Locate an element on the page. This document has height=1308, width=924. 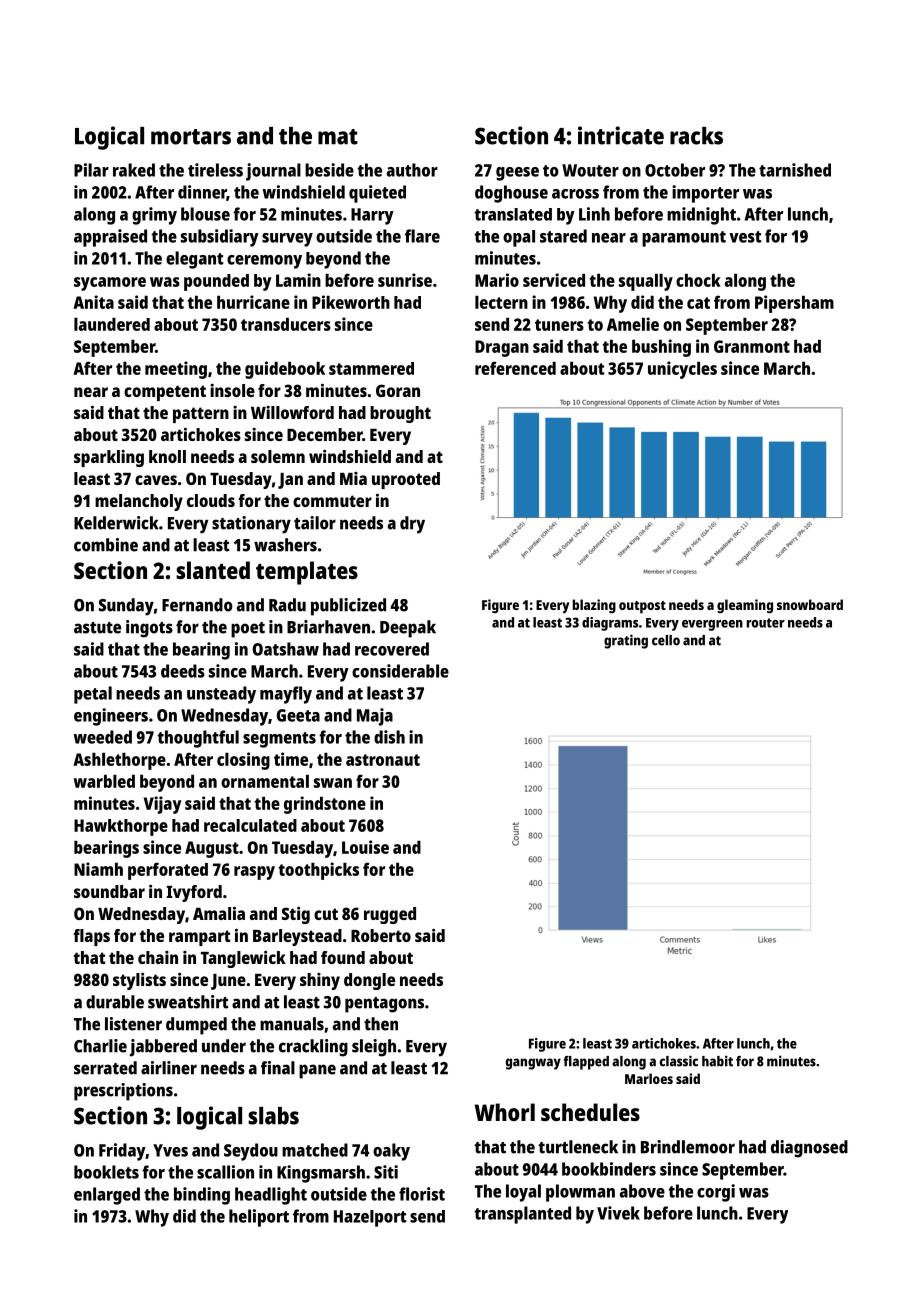
pane is located at coordinates (317, 1071).
